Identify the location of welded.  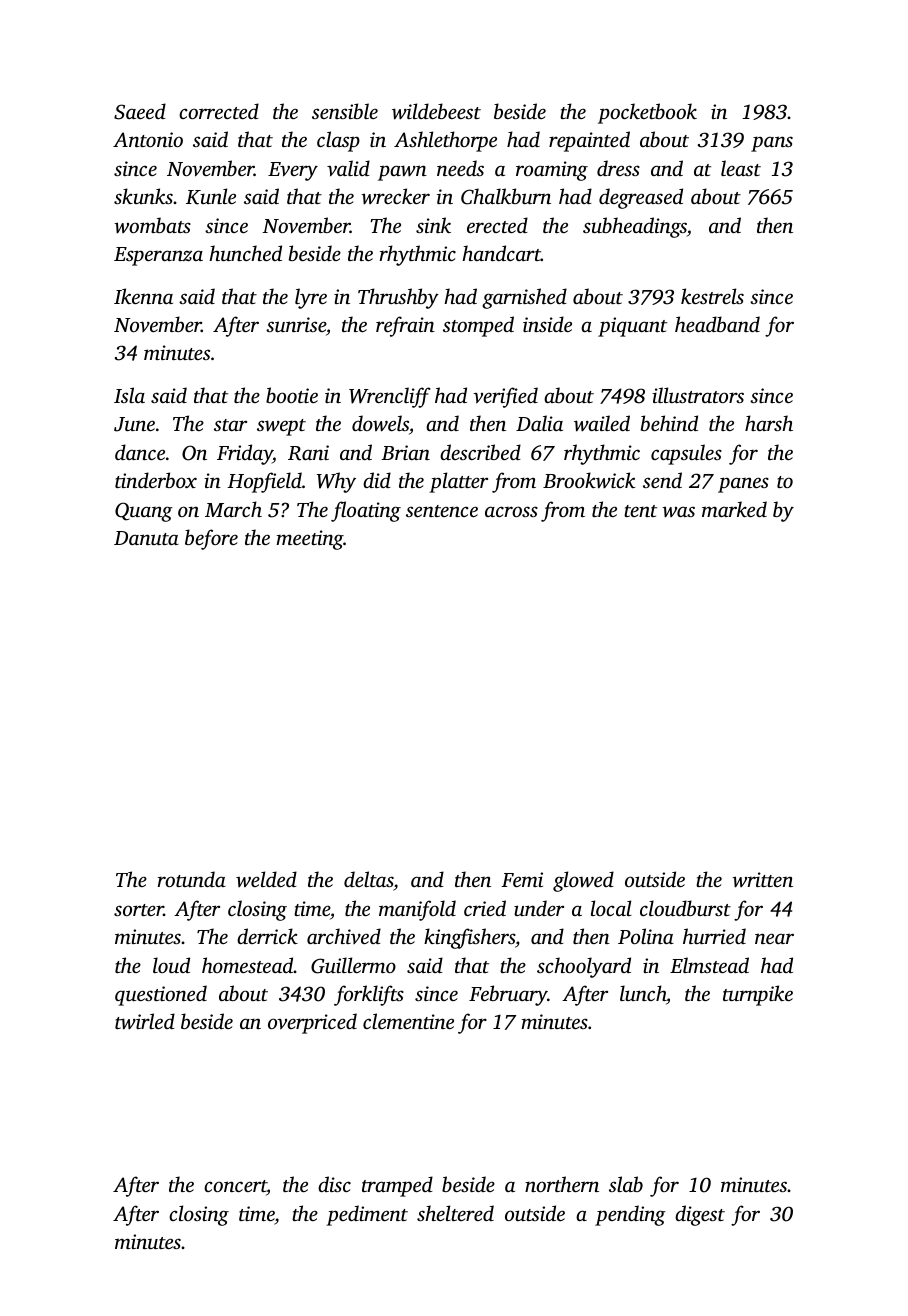
(266, 879).
